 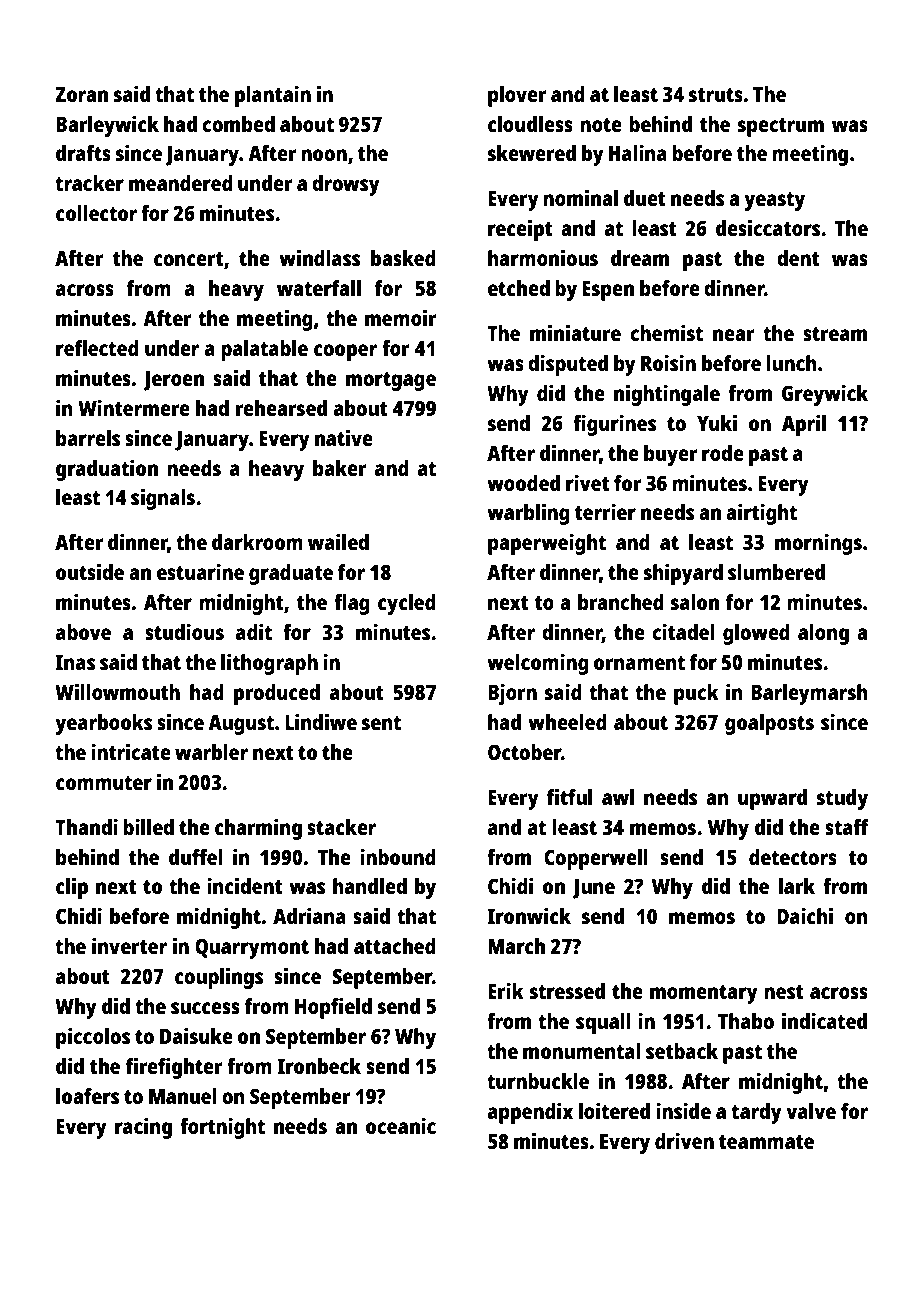 I want to click on October, so click(x=524, y=752).
